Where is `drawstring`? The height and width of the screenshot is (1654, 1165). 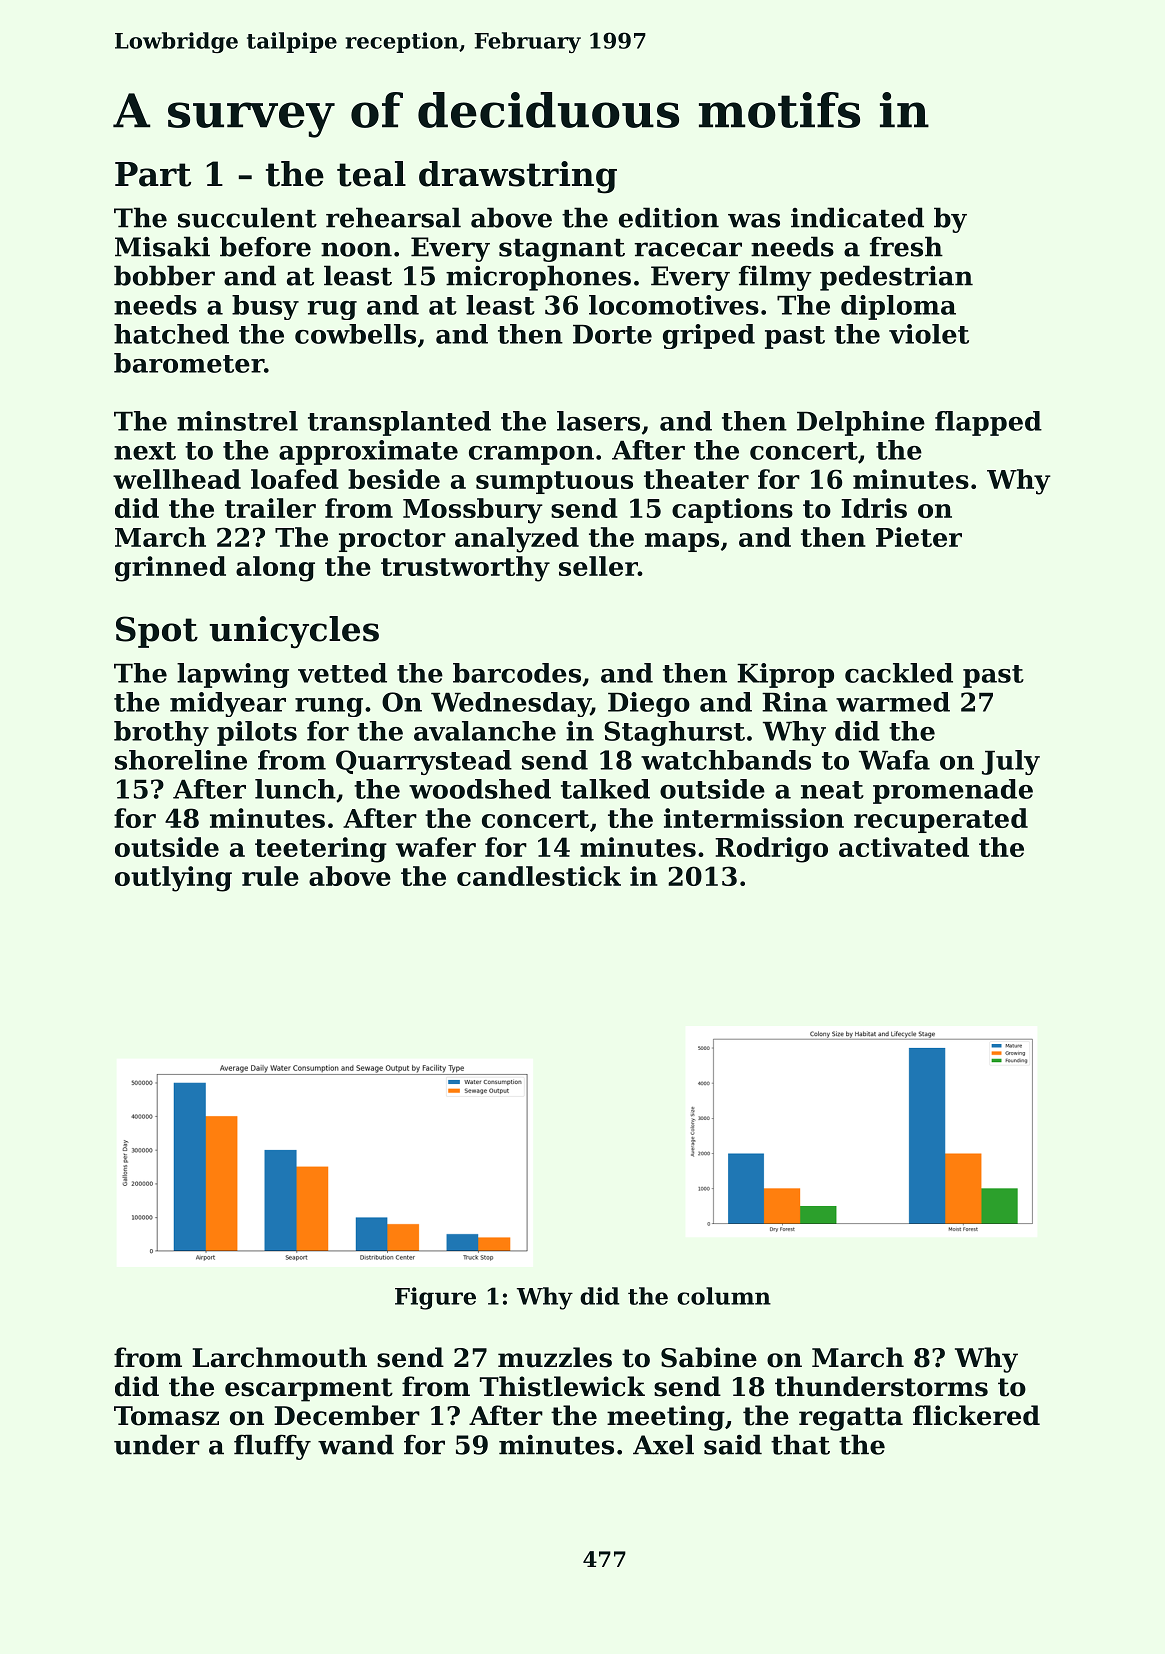 drawstring is located at coordinates (518, 177).
